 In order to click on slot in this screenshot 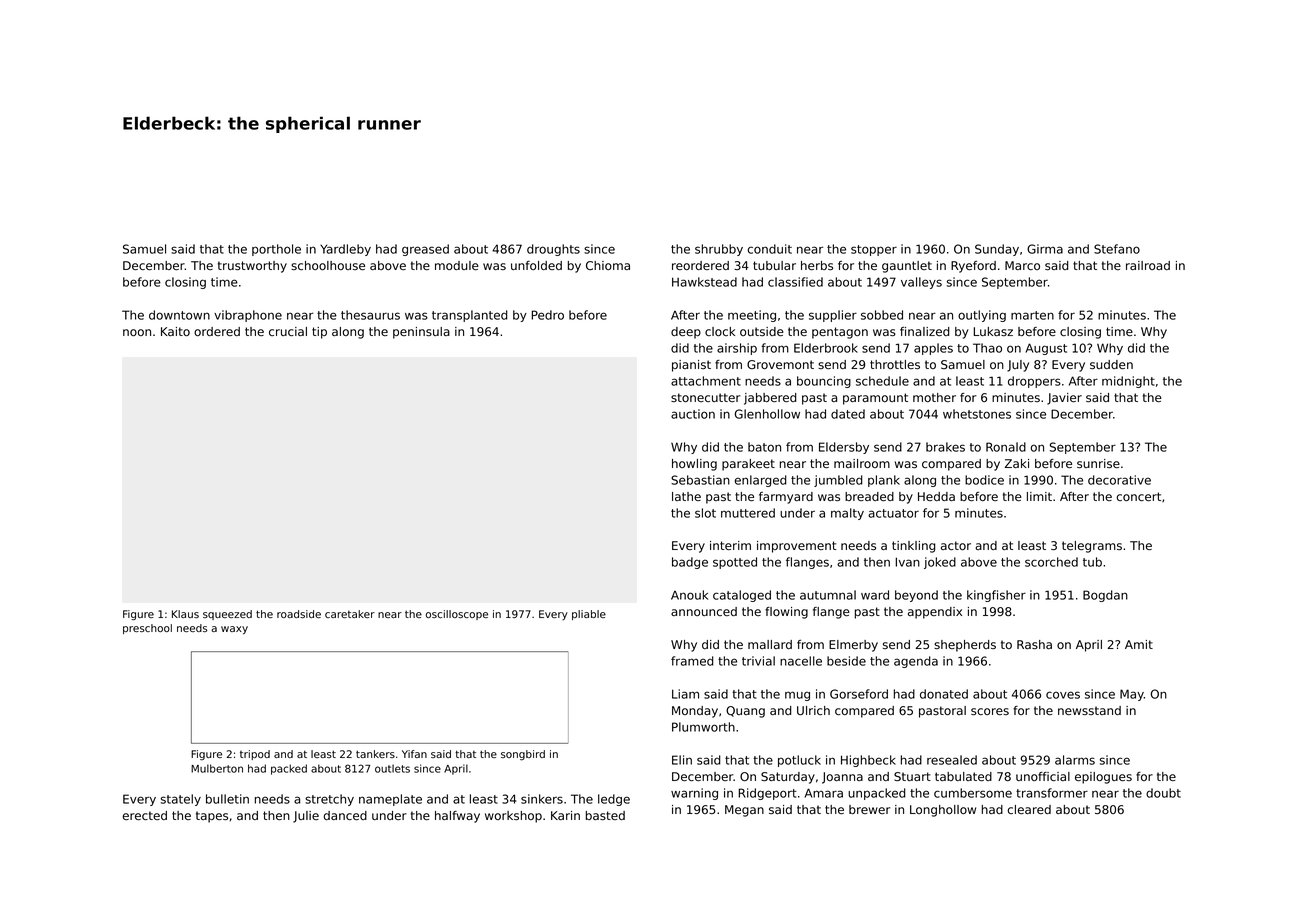, I will do `click(705, 513)`.
